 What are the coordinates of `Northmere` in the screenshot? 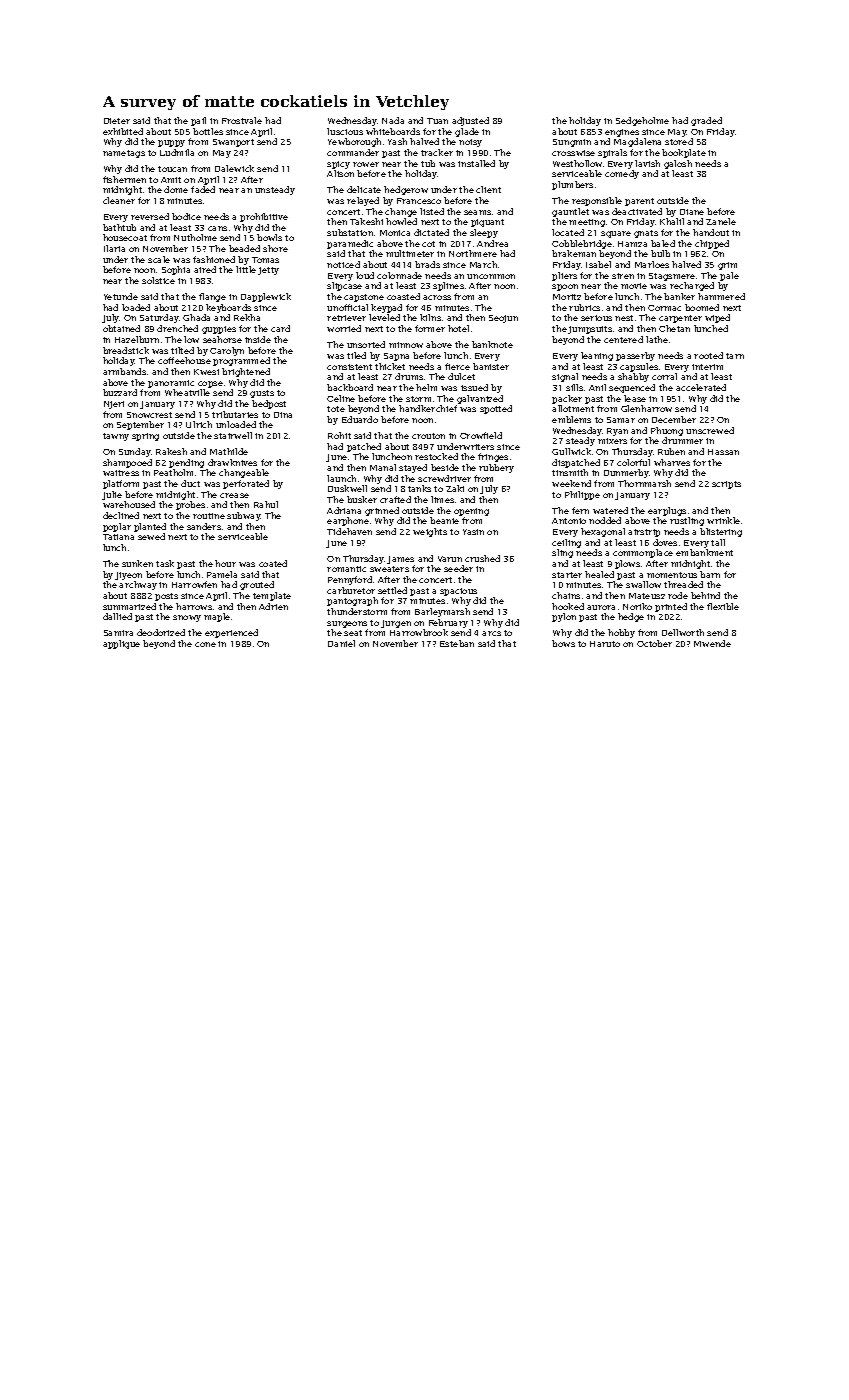 It's located at (473, 253).
